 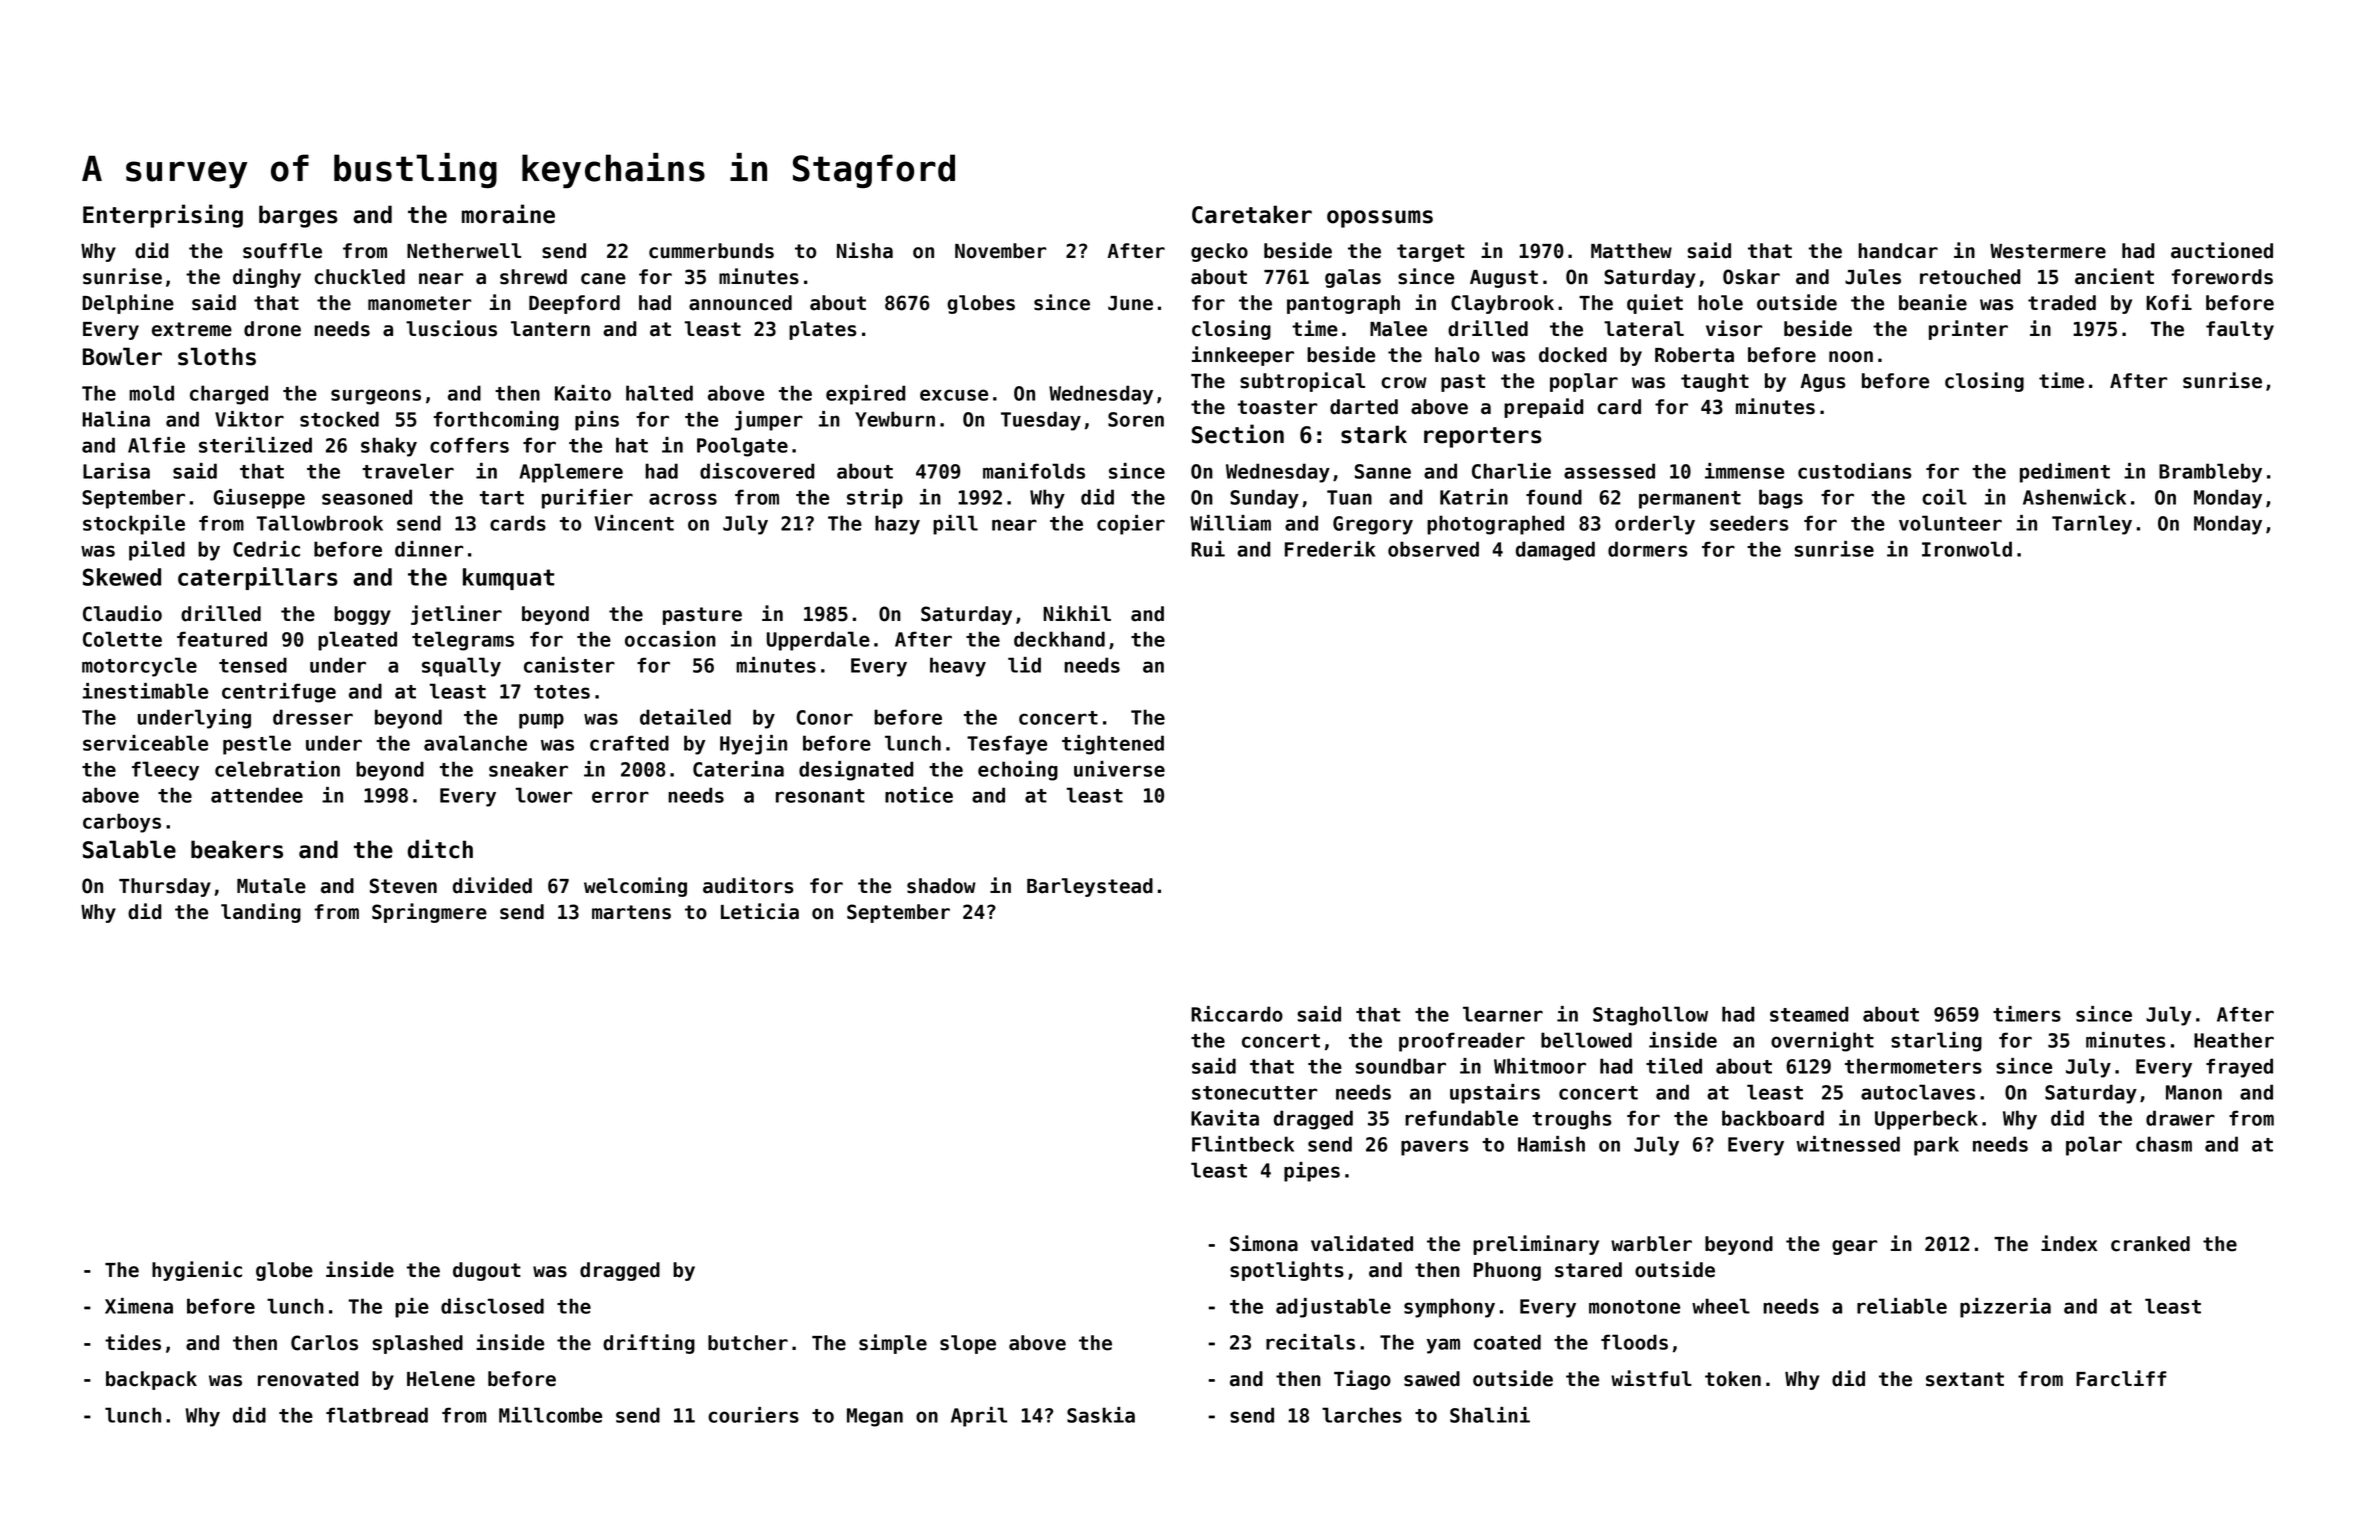 What do you see at coordinates (2150, 1244) in the screenshot?
I see `cranked` at bounding box center [2150, 1244].
